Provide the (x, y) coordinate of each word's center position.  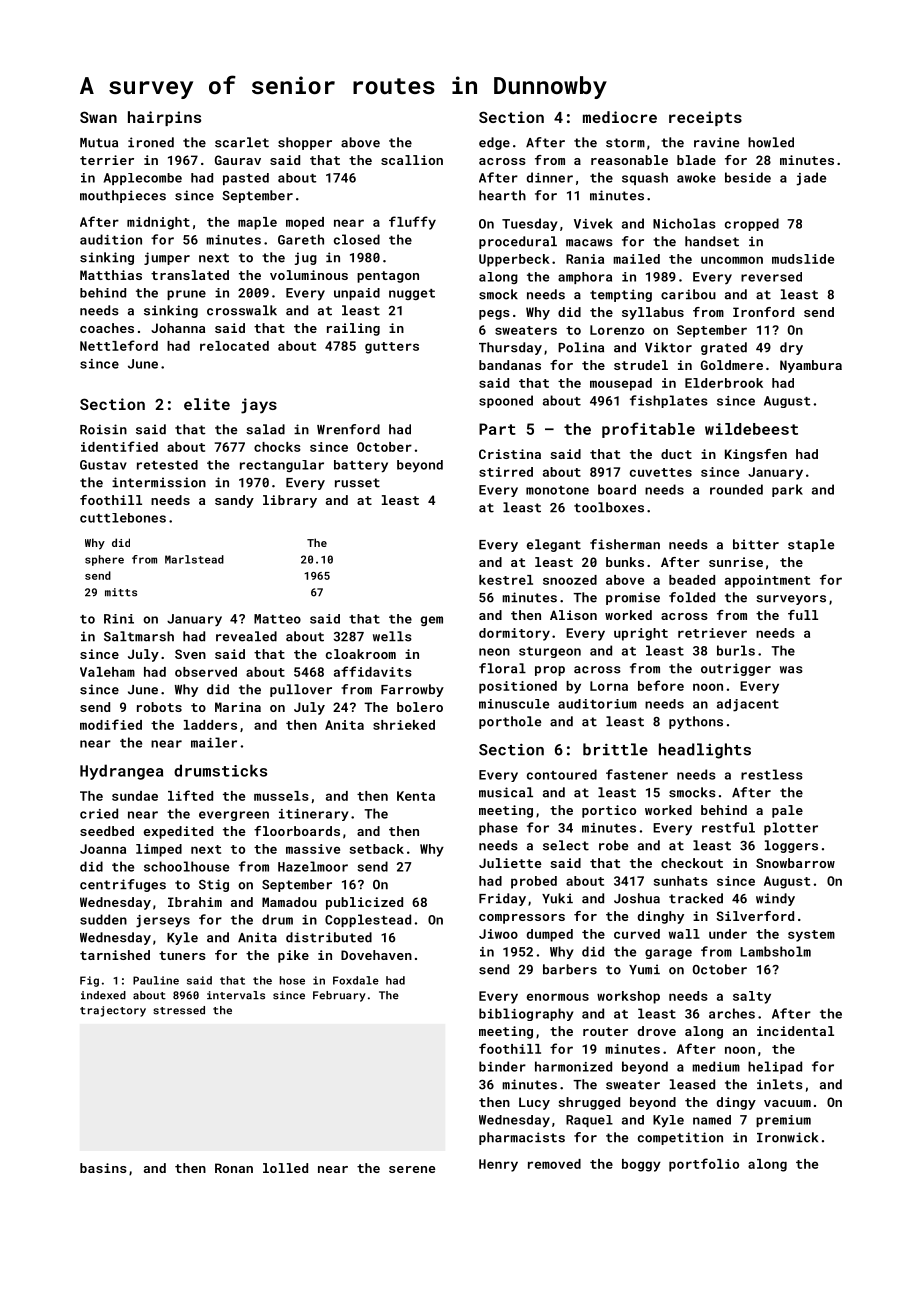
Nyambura (811, 366)
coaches (107, 328)
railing (353, 329)
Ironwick (787, 1137)
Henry (498, 1165)
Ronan (234, 1168)
